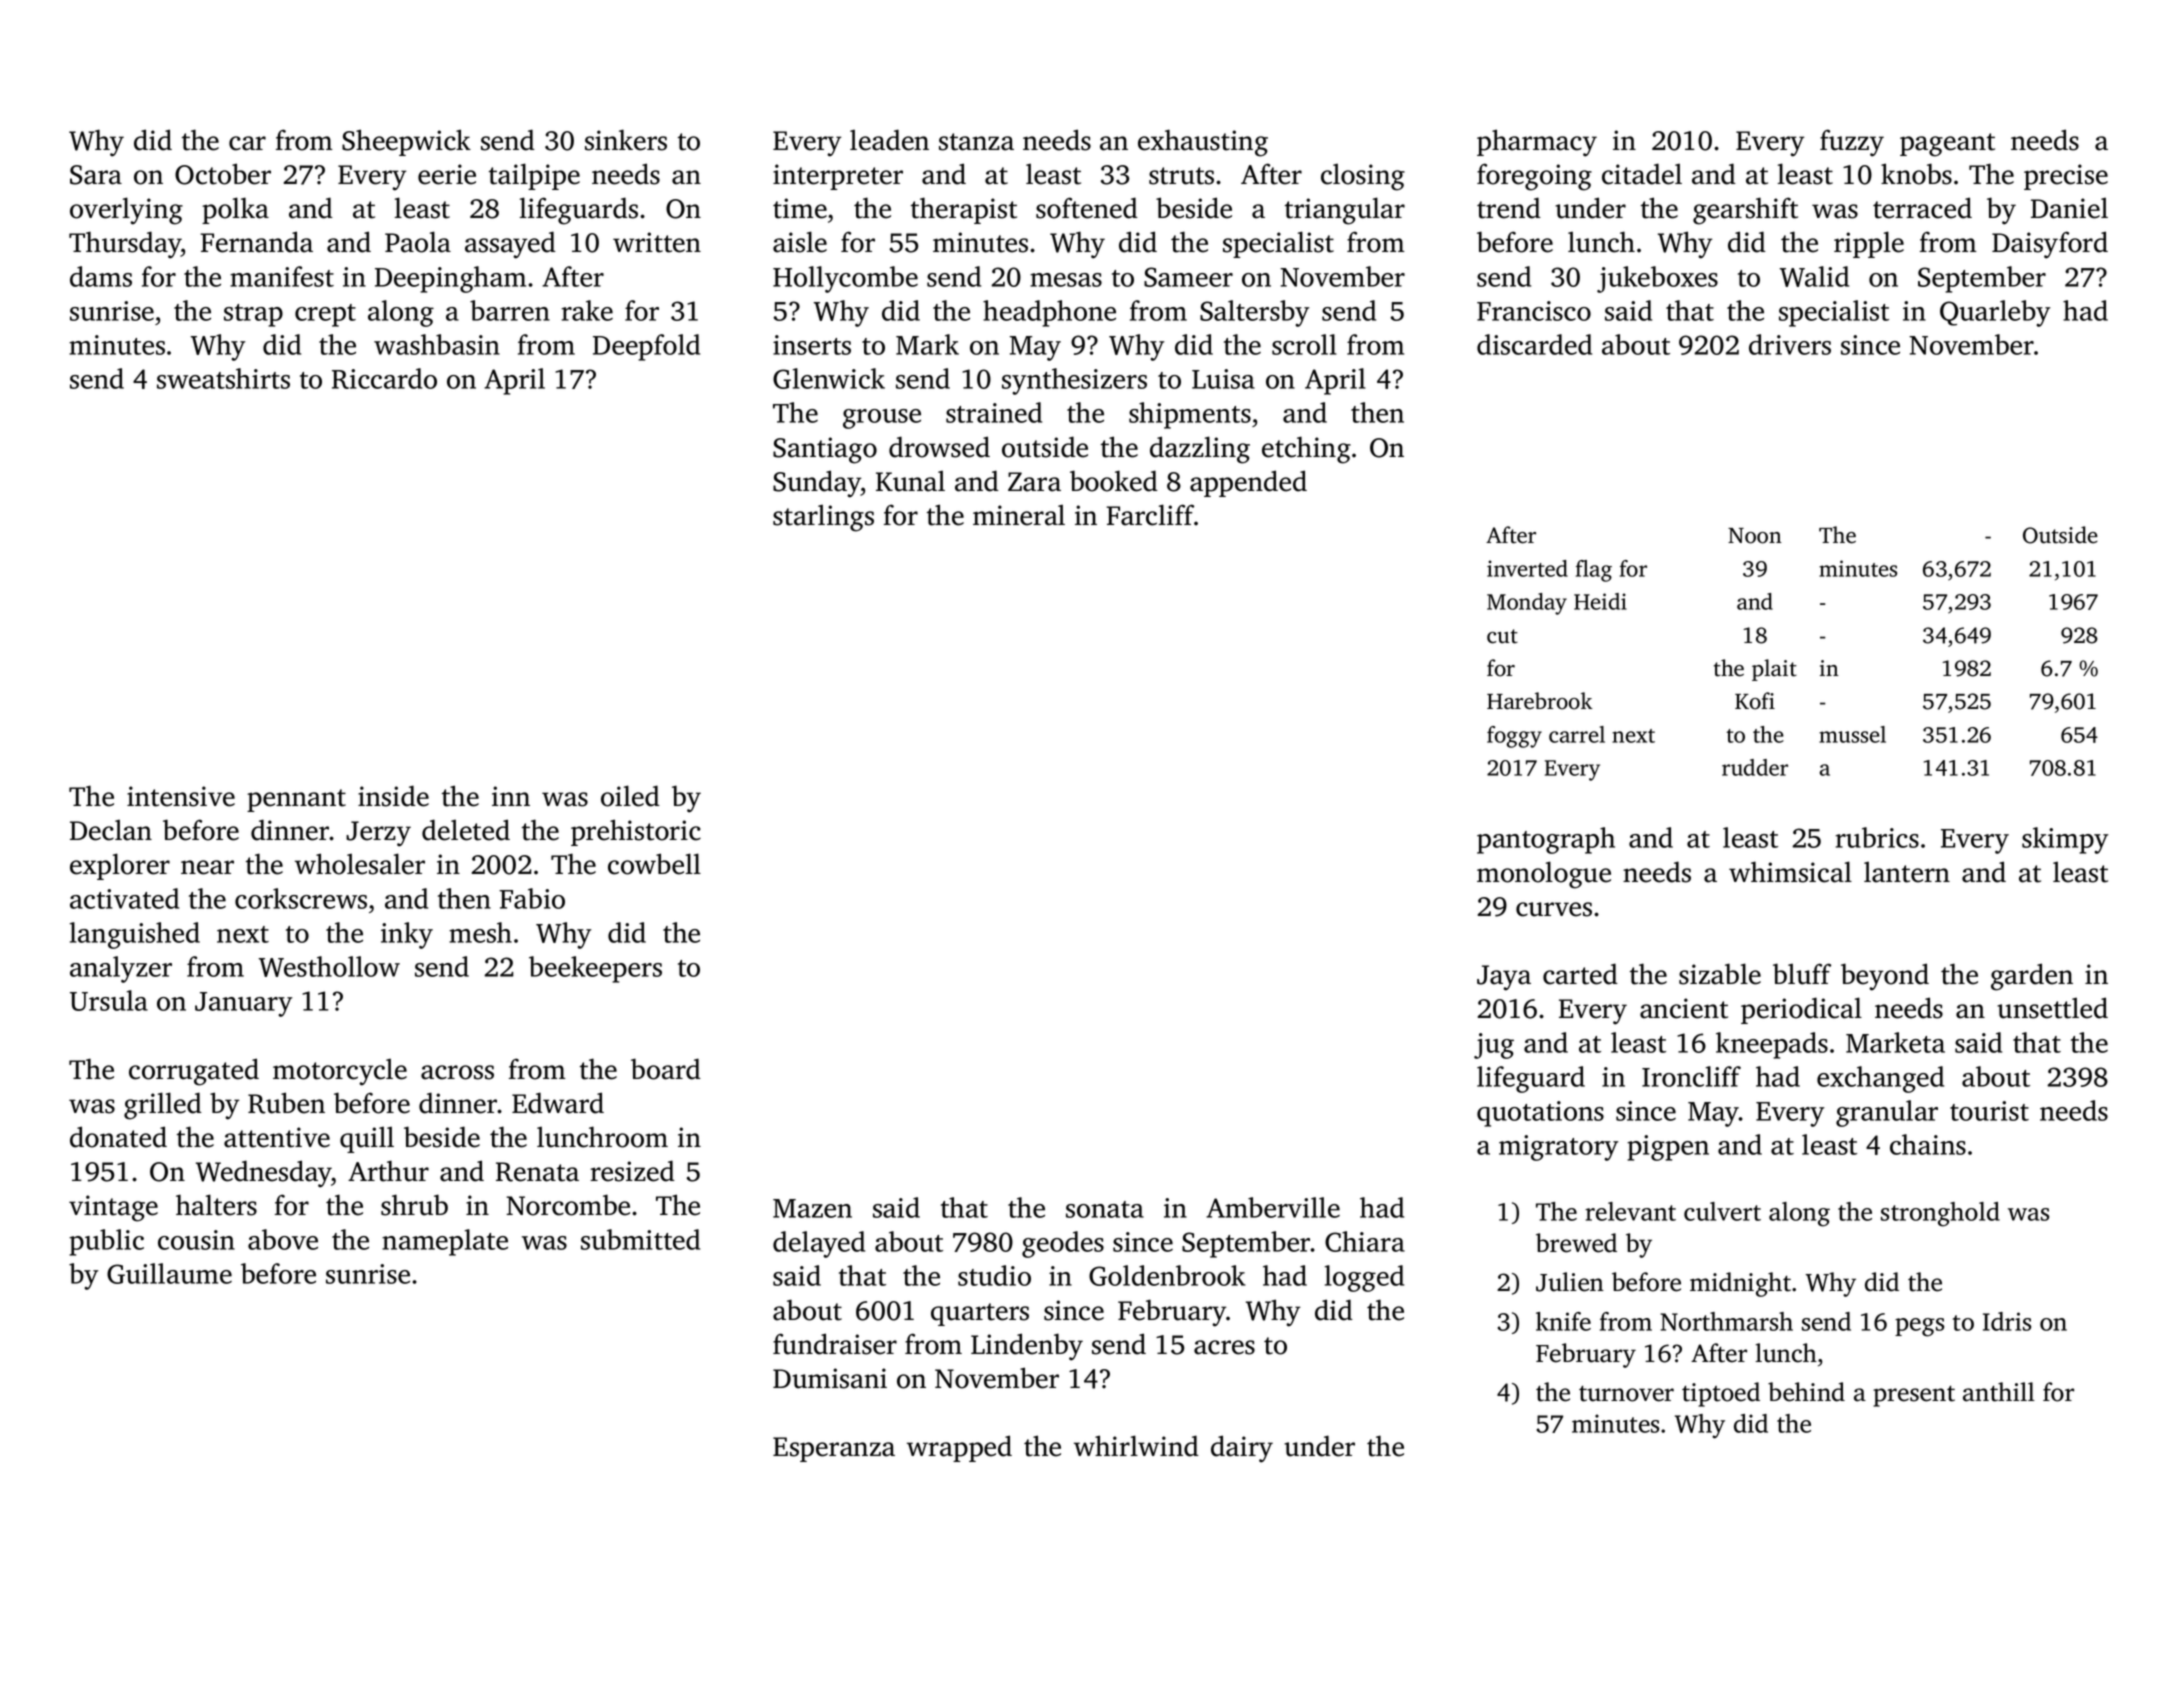  I want to click on sonata, so click(1105, 1209).
